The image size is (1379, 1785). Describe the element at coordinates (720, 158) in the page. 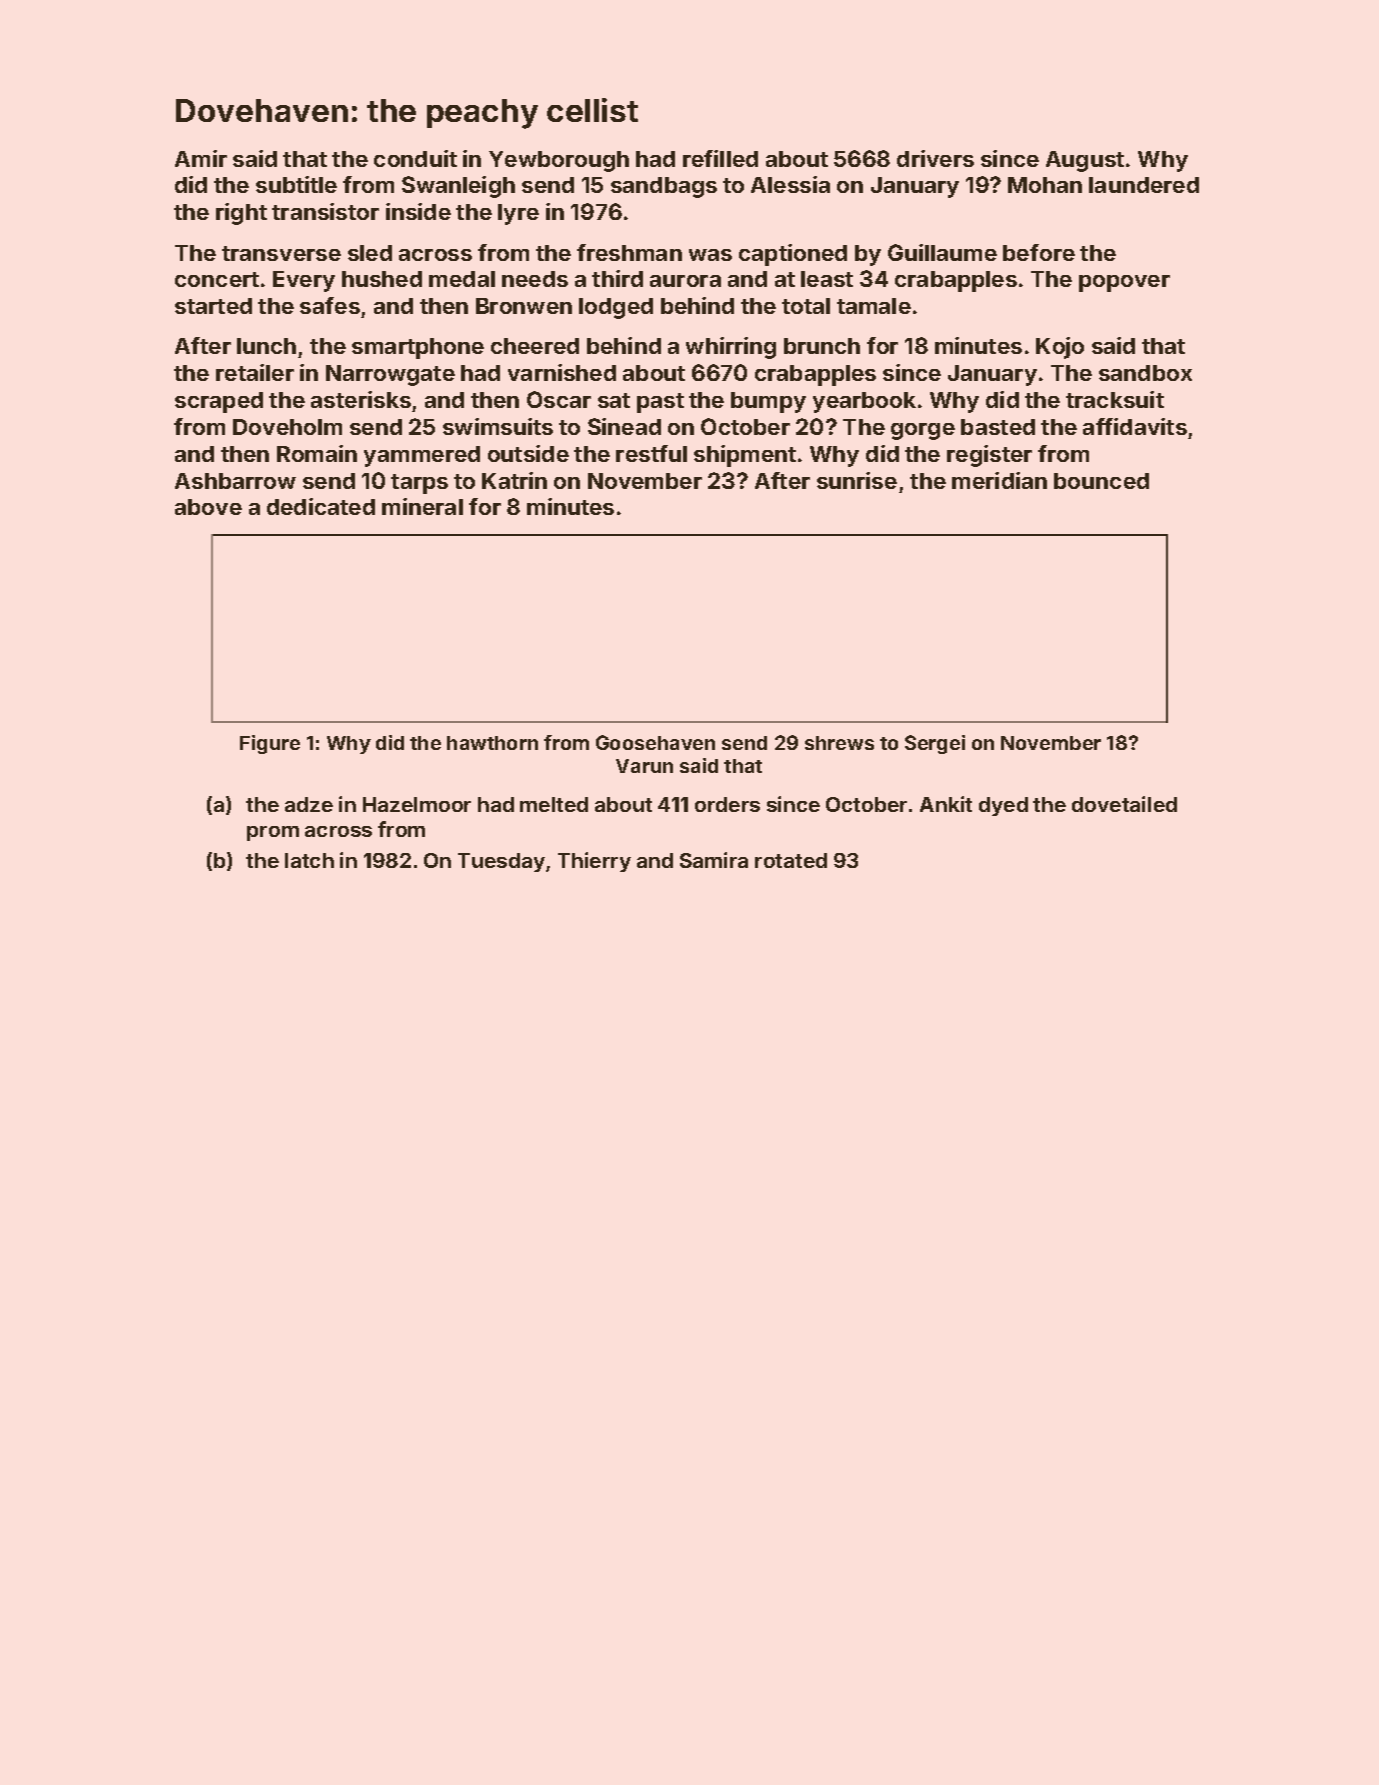

I see `refilled` at that location.
